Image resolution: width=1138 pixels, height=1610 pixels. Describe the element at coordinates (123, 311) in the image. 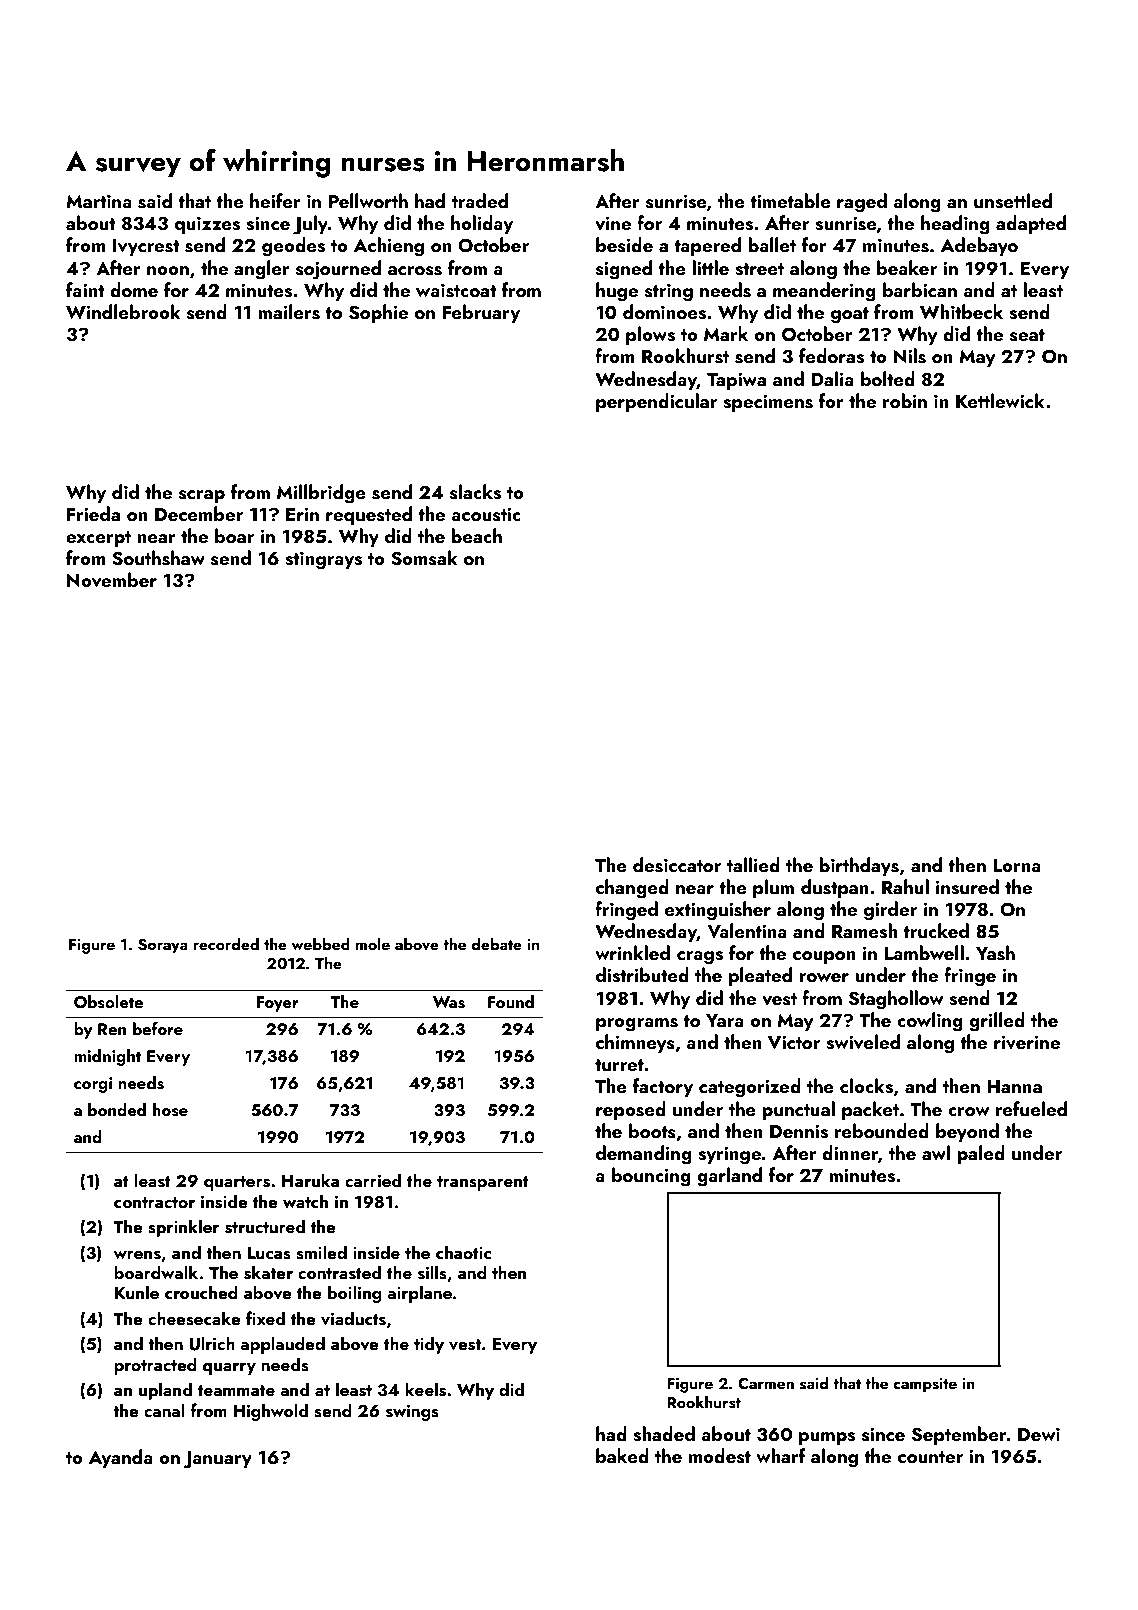

I see `Windlebrook` at that location.
